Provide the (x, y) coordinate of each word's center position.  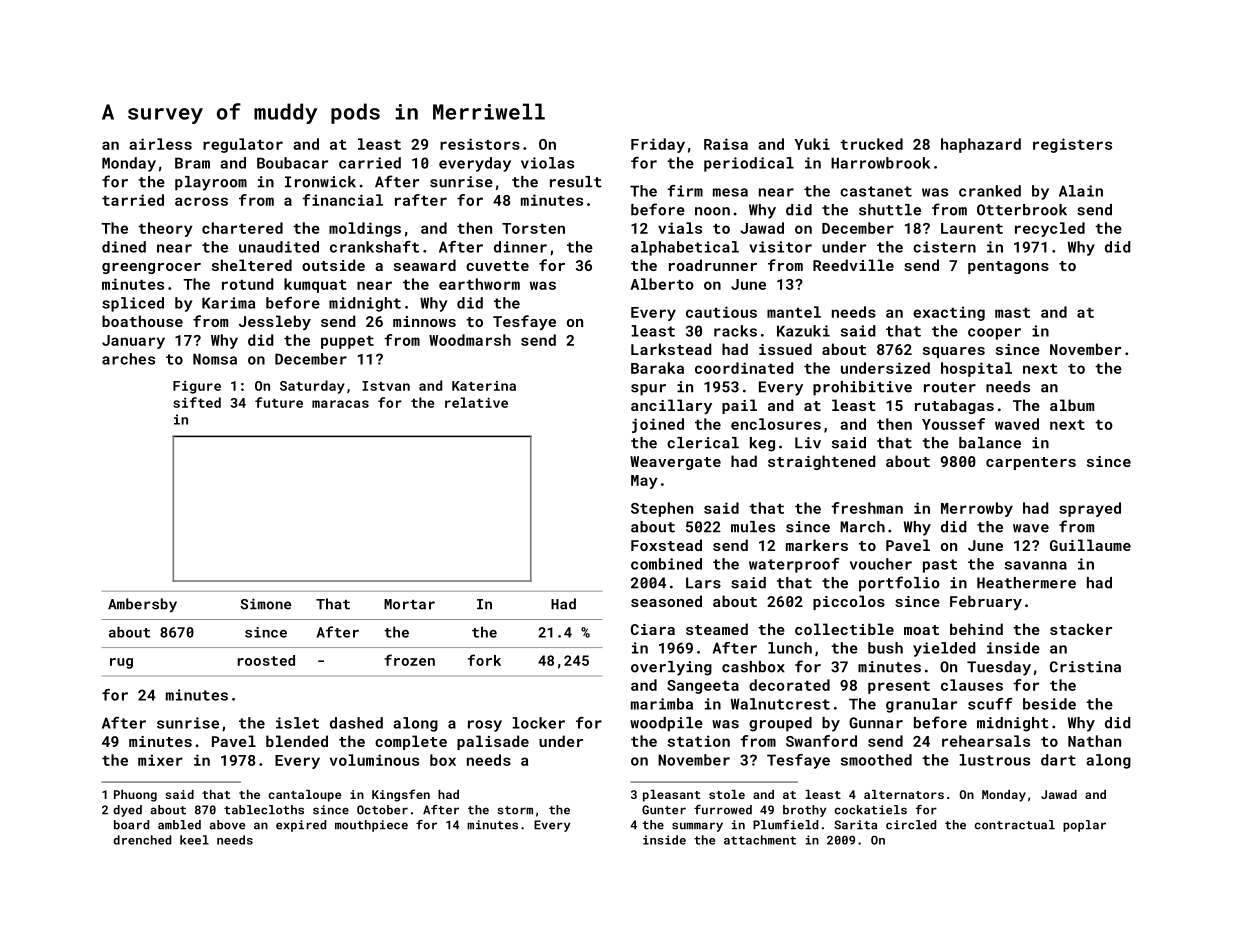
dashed (356, 723)
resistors (480, 144)
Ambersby (142, 605)
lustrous (994, 760)
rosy (485, 726)
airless (160, 144)
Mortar (409, 604)
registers (1072, 145)
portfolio (899, 584)
